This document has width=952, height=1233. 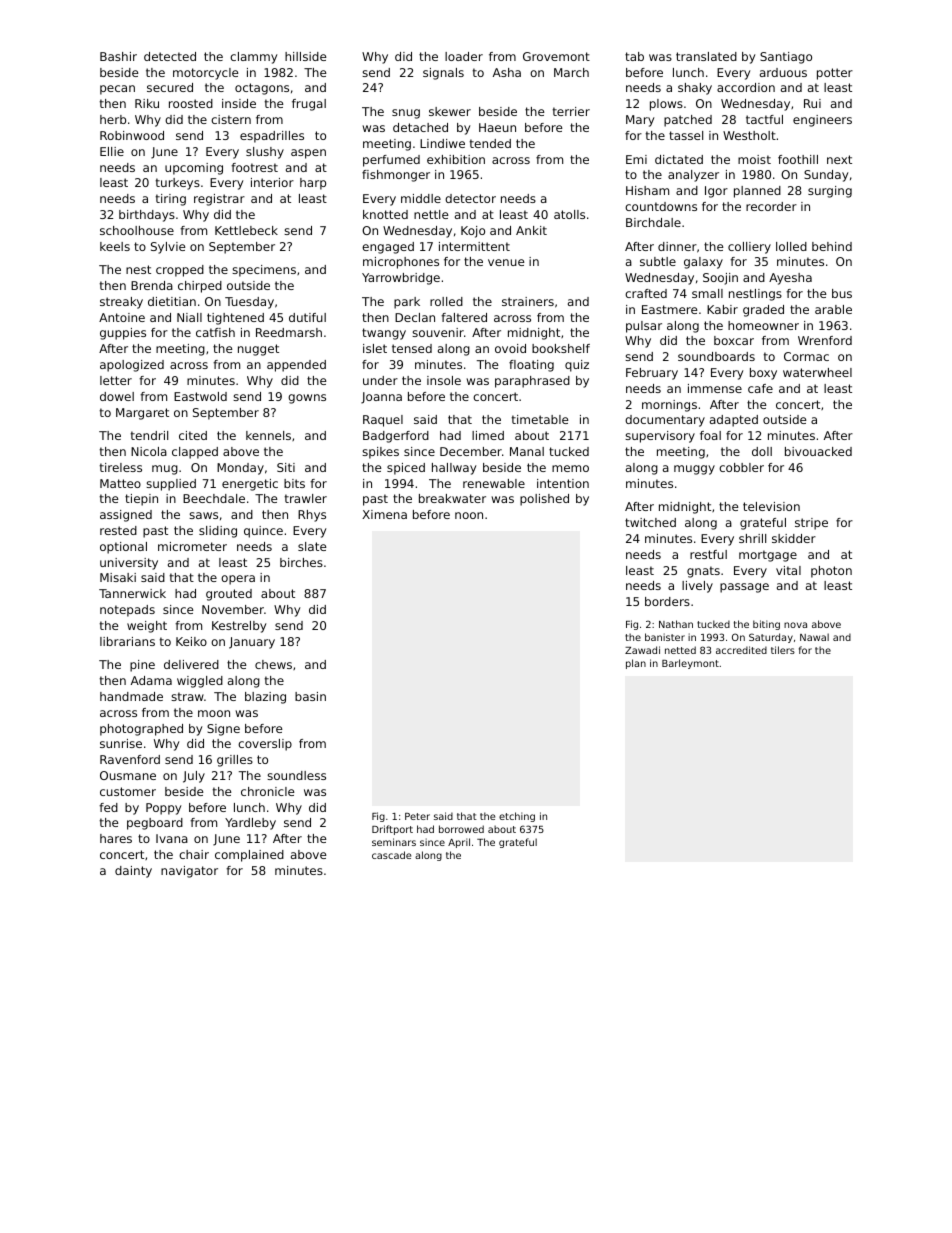 What do you see at coordinates (456, 159) in the document?
I see `exhibition` at bounding box center [456, 159].
